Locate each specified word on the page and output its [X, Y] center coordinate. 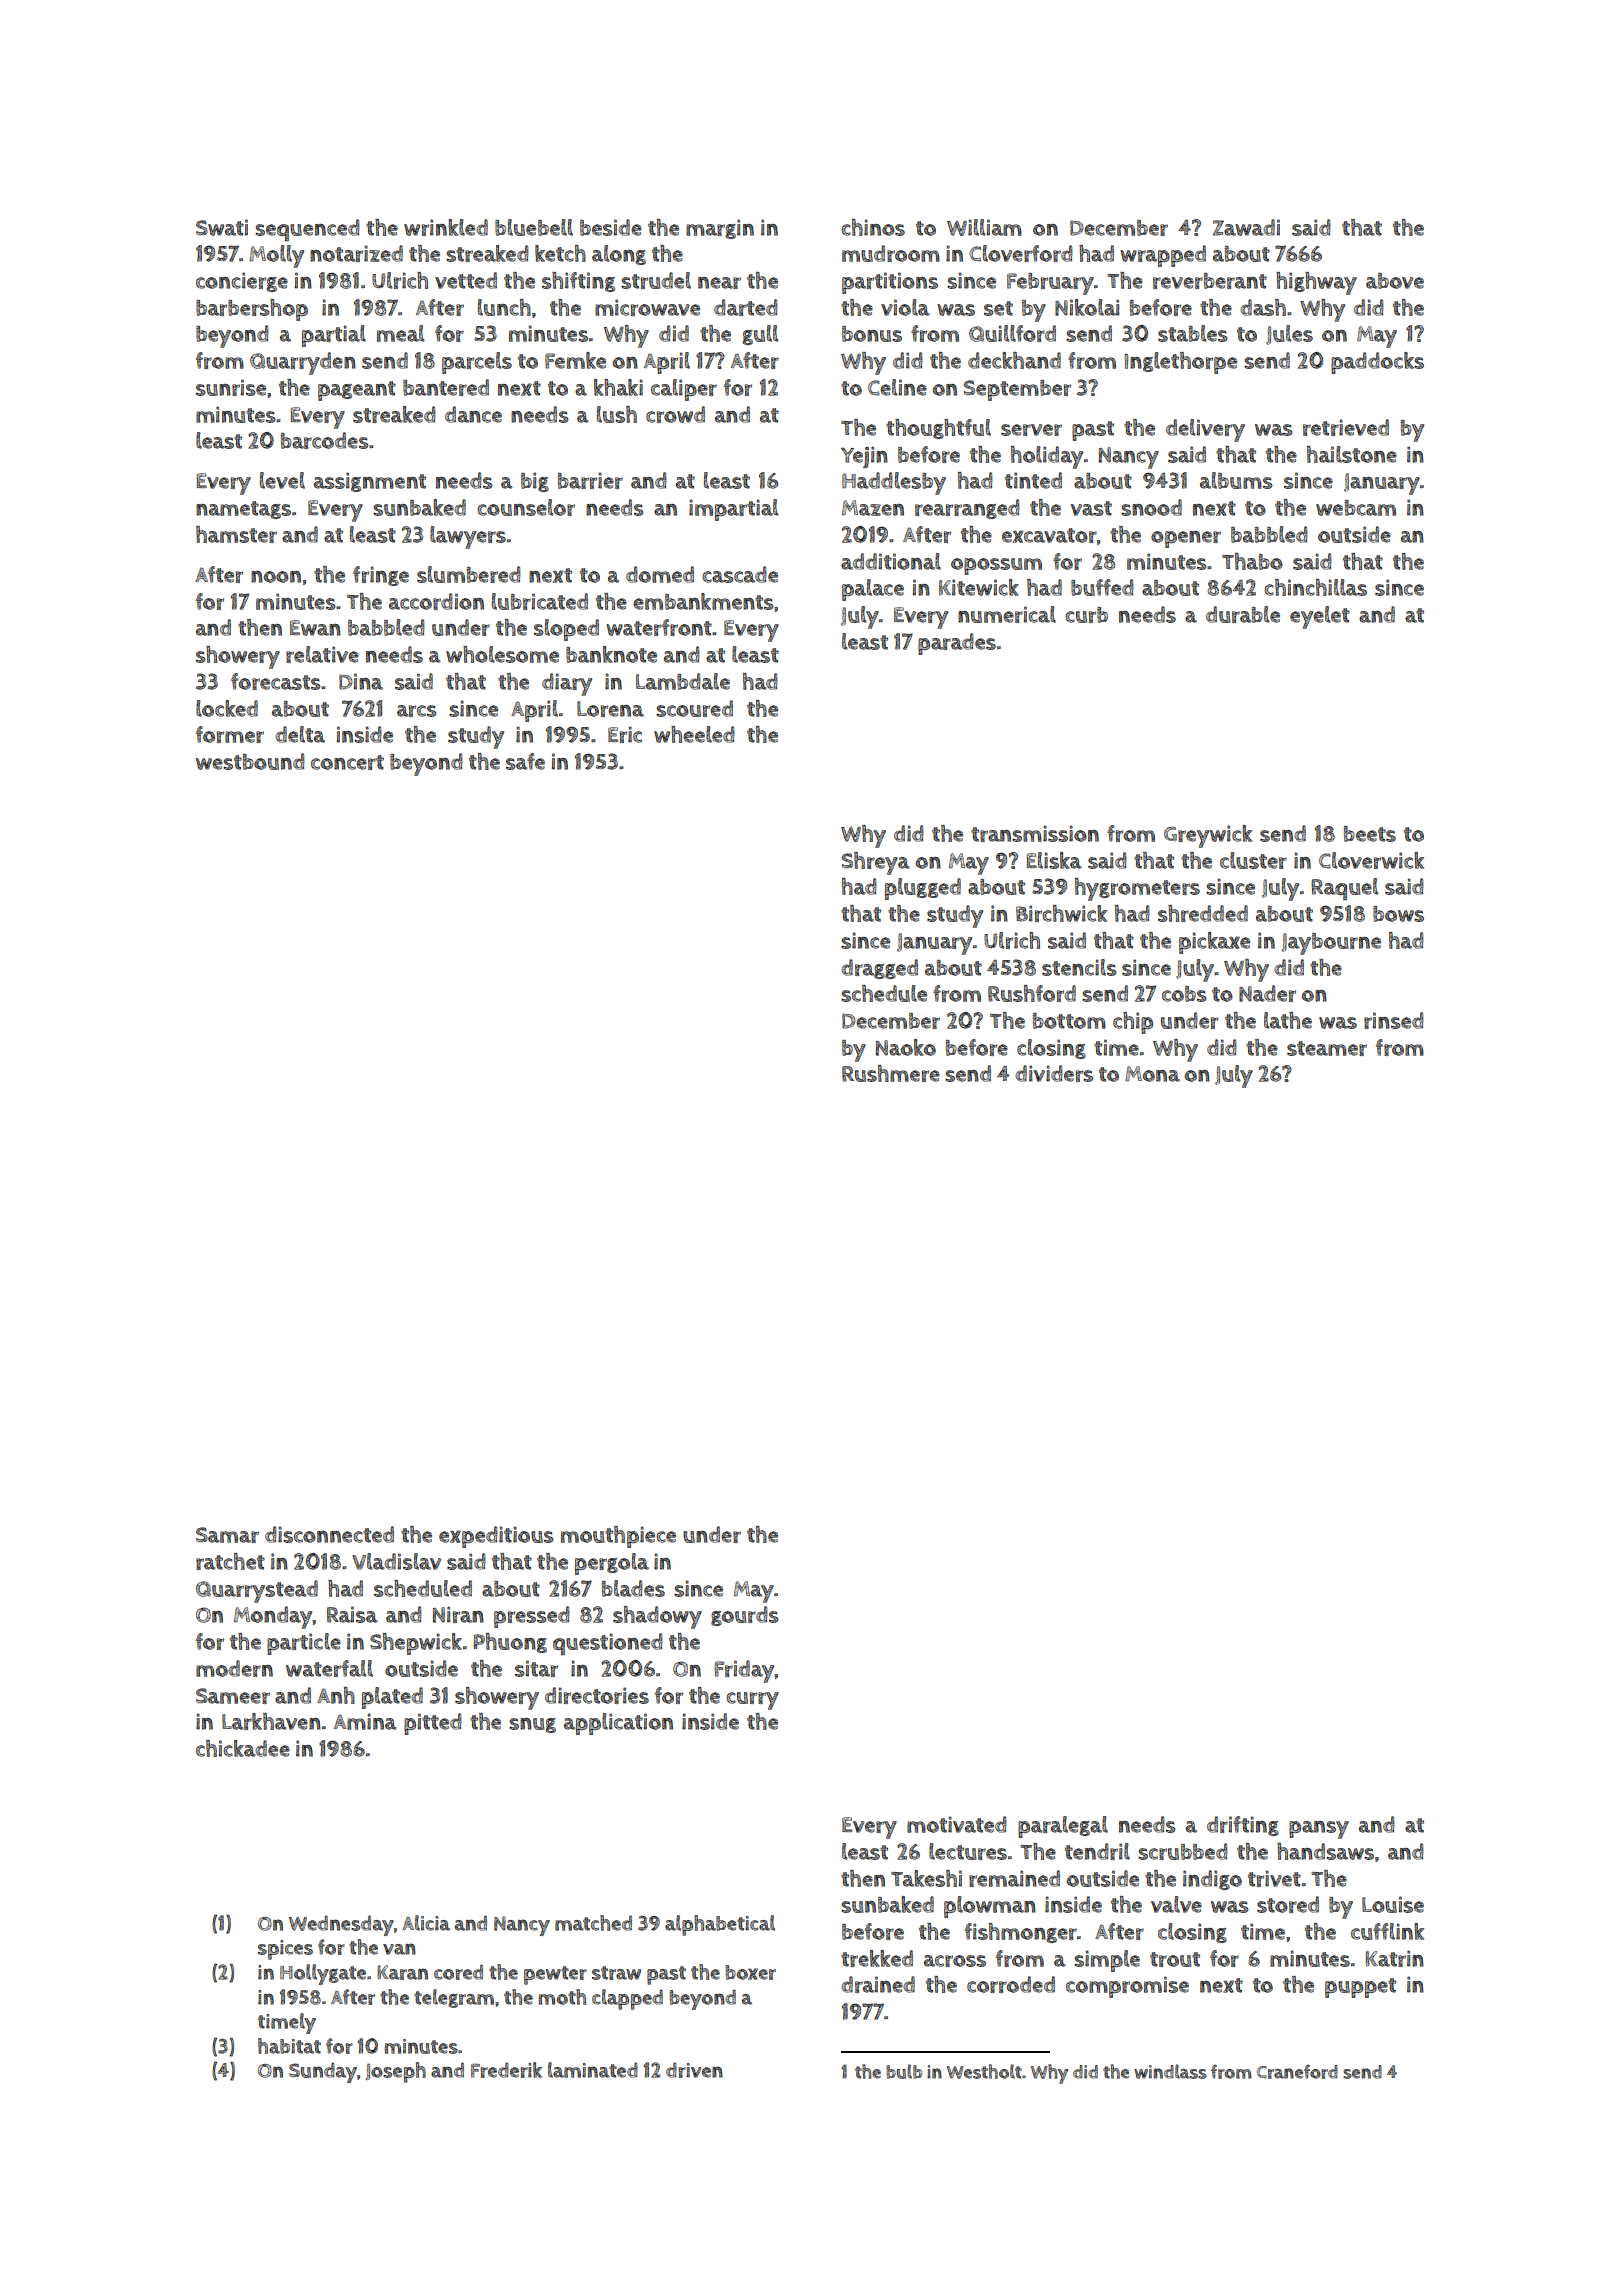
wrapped [1163, 256]
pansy [1319, 1830]
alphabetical [720, 1925]
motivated [957, 1824]
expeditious [496, 1537]
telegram [454, 1998]
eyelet [1320, 617]
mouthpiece [618, 1537]
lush [617, 414]
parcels [477, 363]
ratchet [230, 1561]
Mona [1152, 1074]
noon [276, 577]
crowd [675, 414]
